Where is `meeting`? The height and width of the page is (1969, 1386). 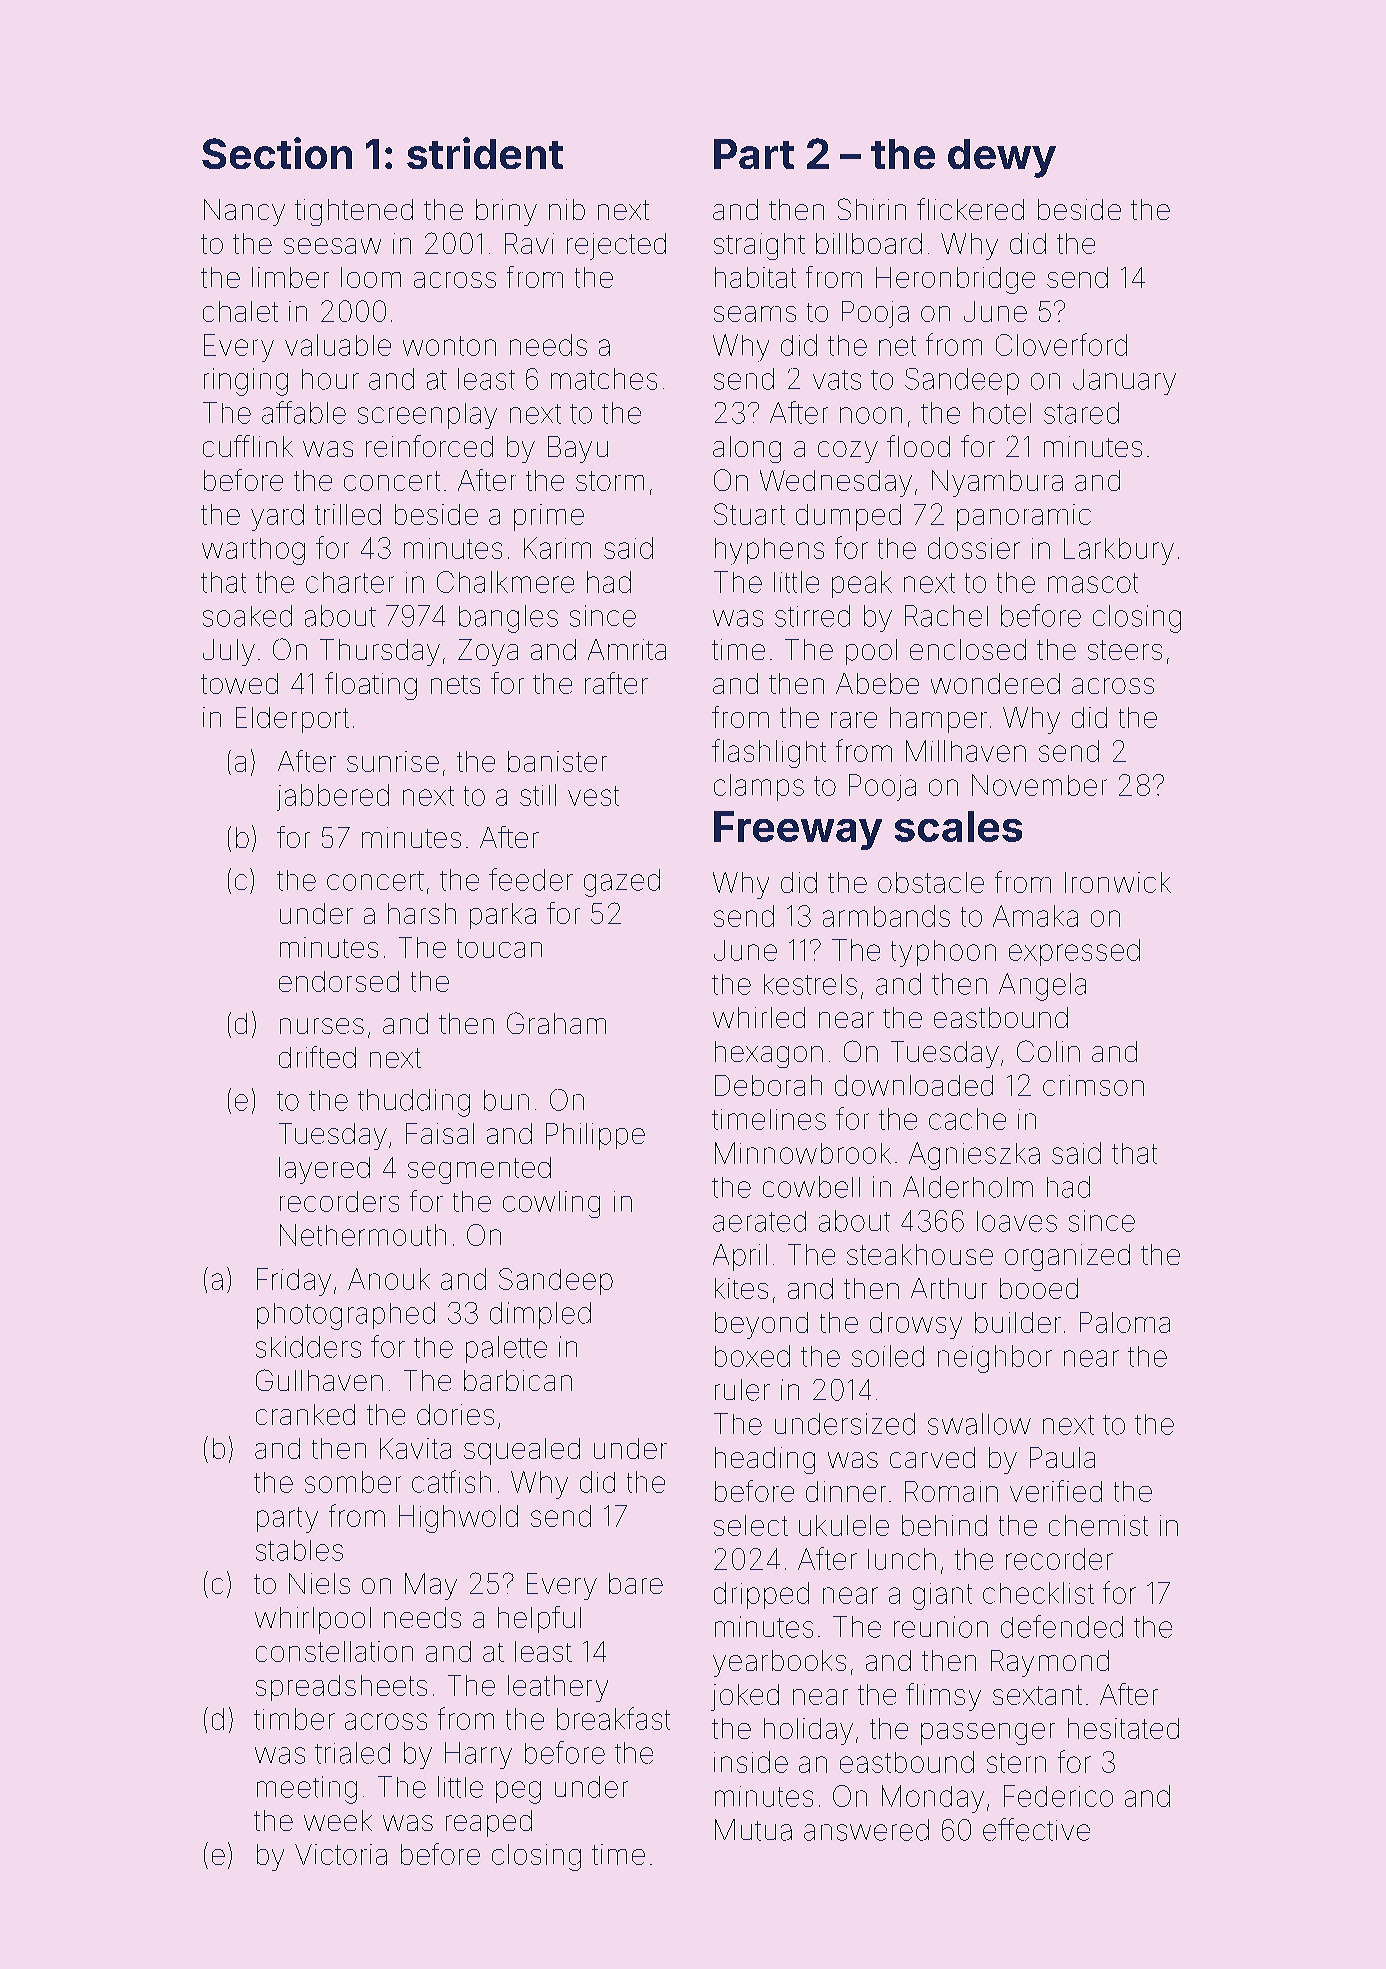
meeting is located at coordinates (307, 1790).
